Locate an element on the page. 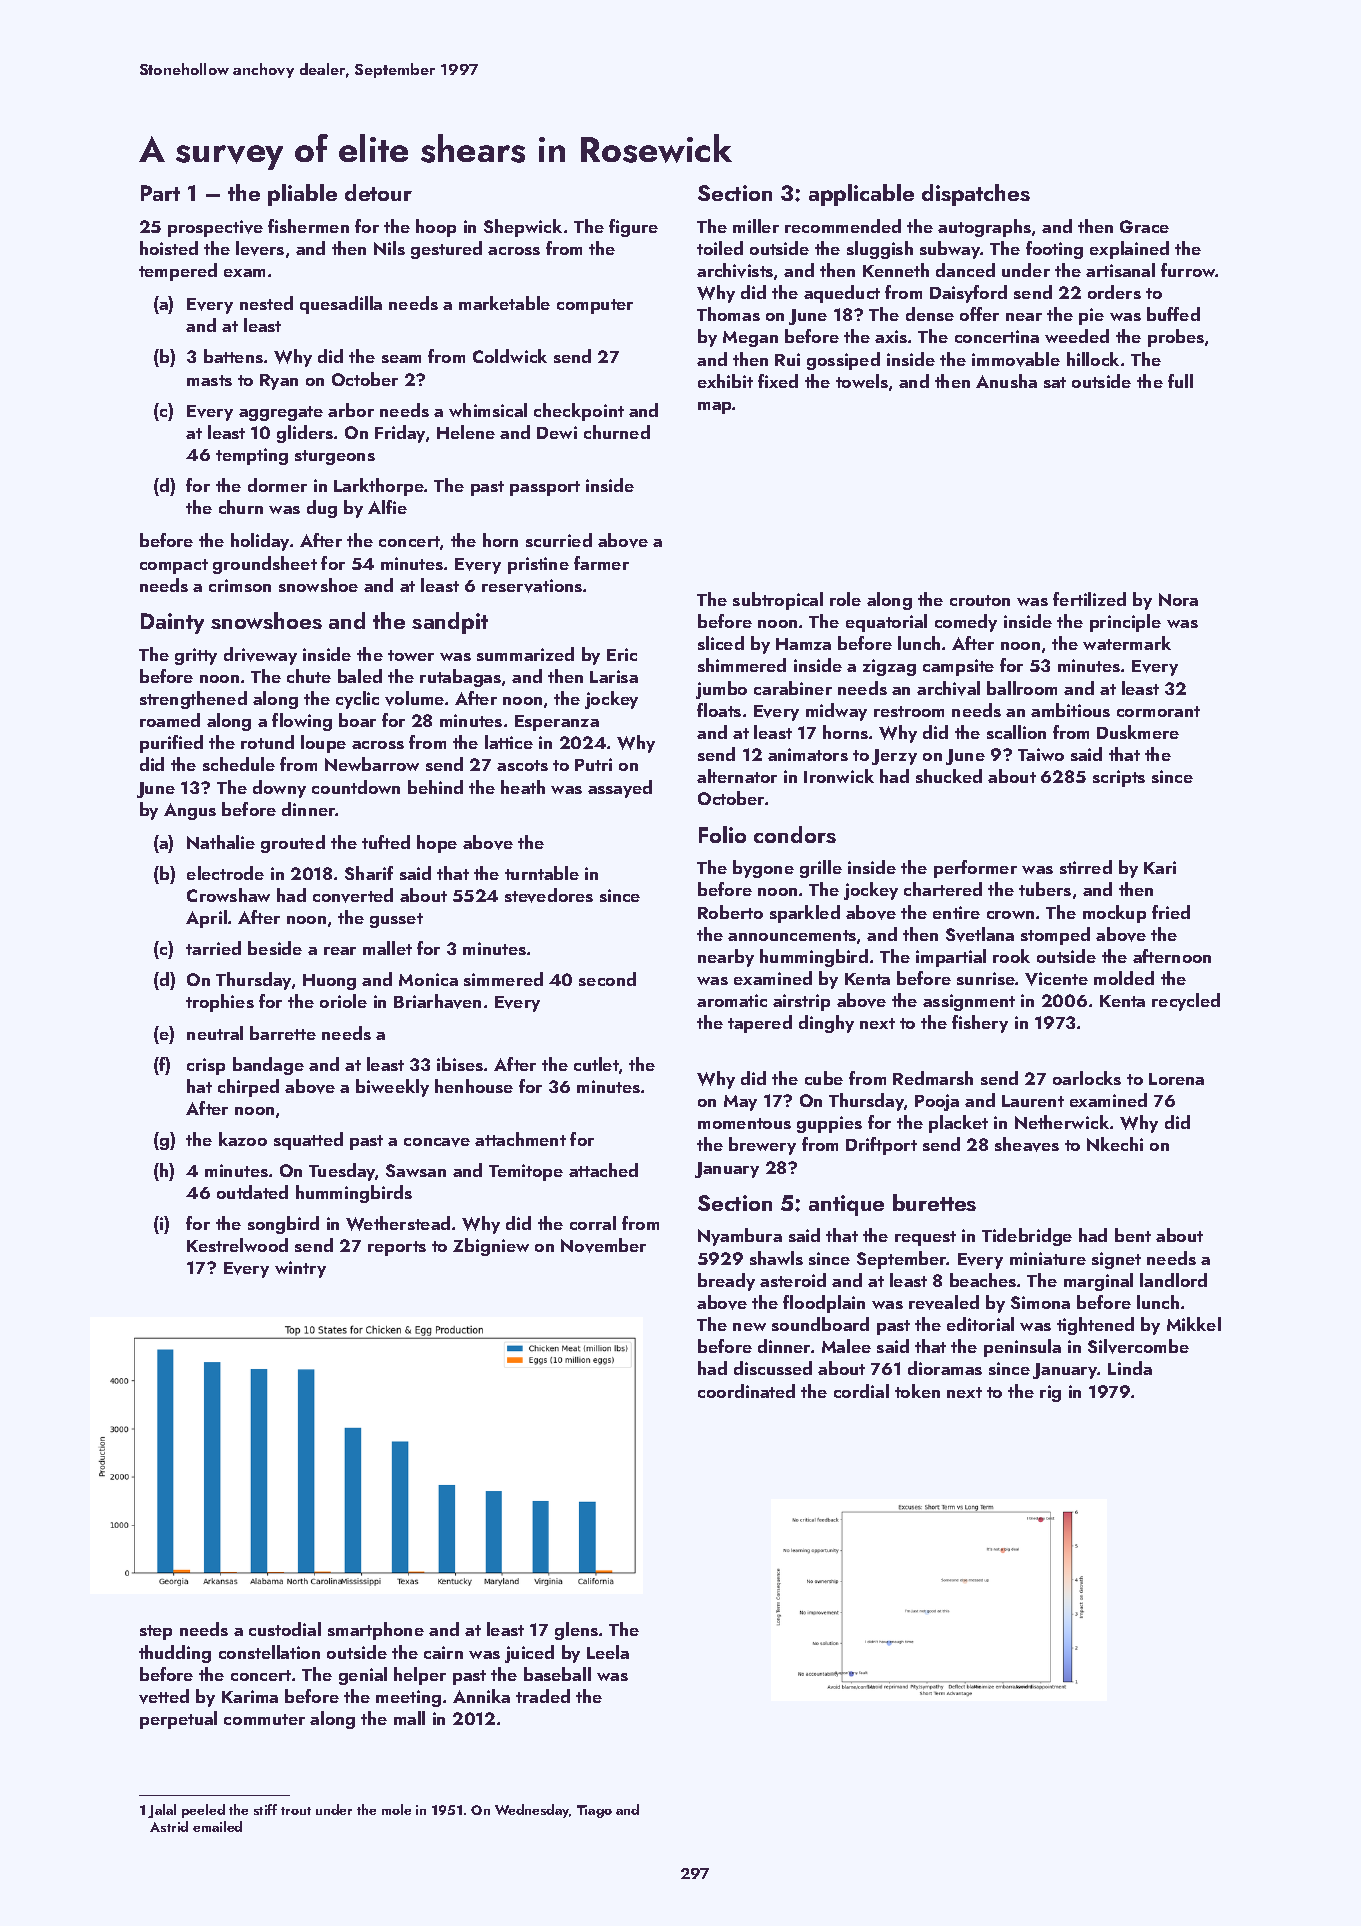 Image resolution: width=1361 pixels, height=1926 pixels. hoisted is located at coordinates (169, 248).
